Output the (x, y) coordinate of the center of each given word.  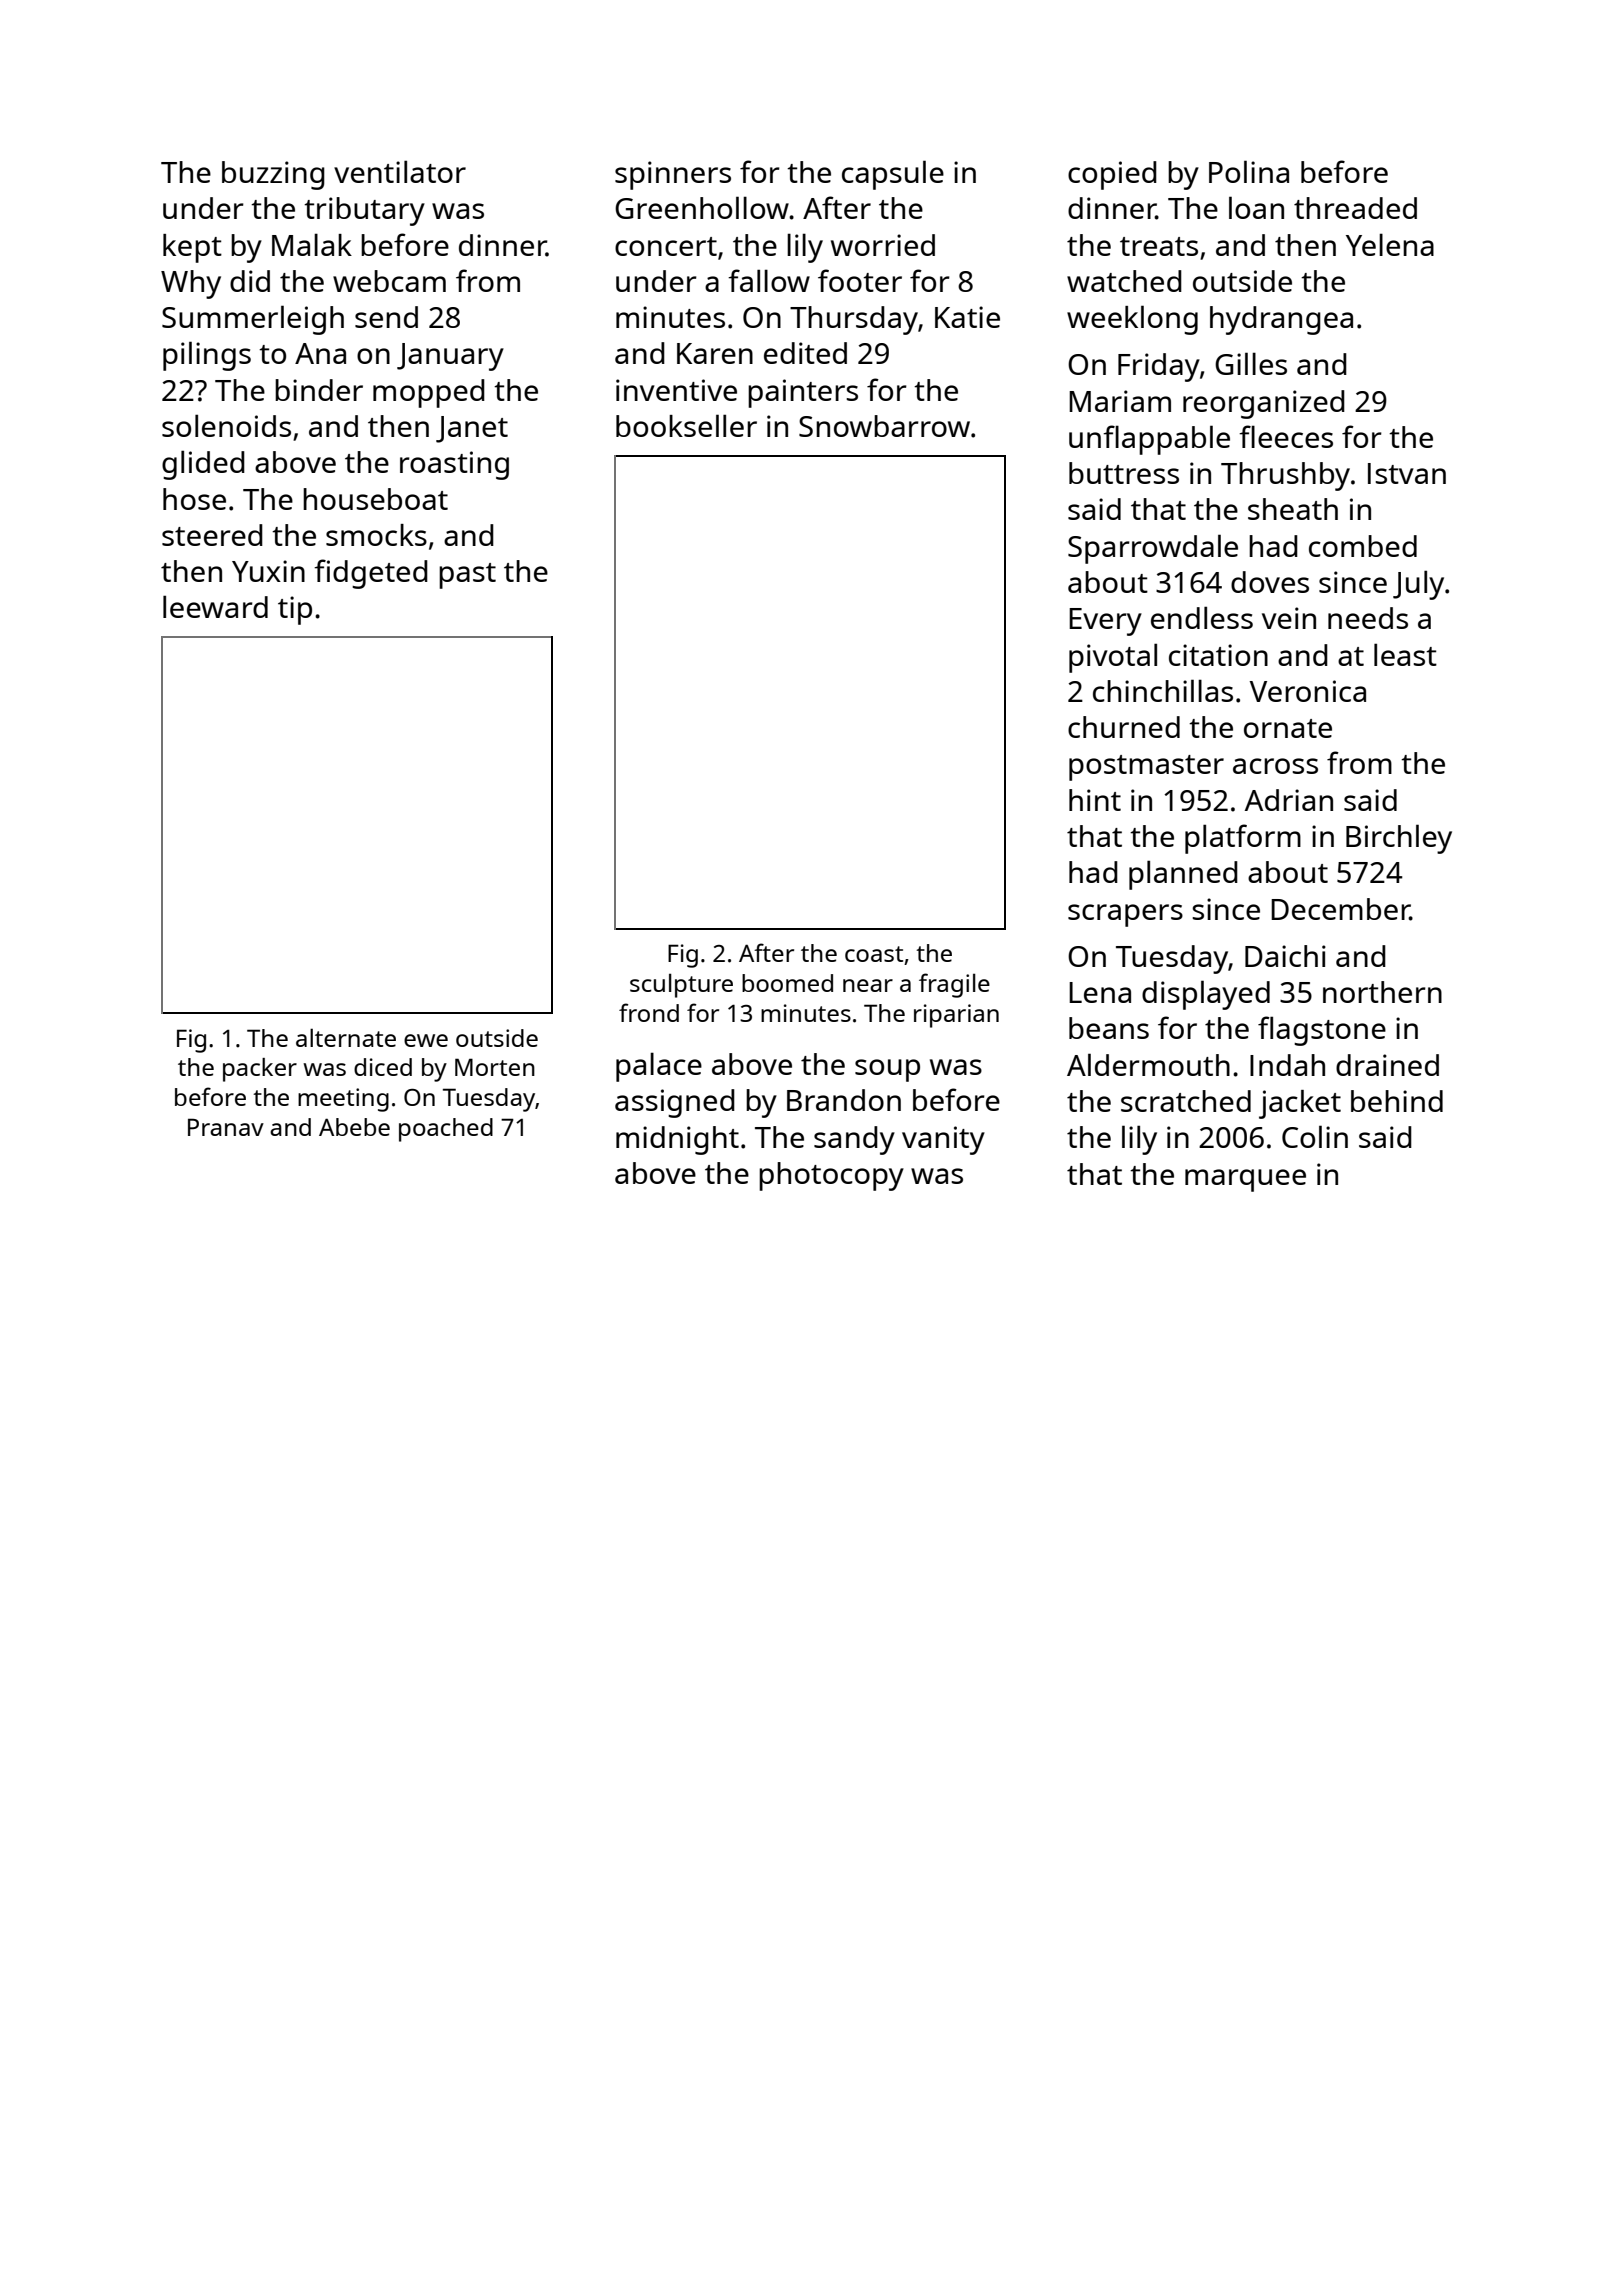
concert (666, 246)
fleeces (1286, 436)
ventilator (400, 171)
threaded (1355, 208)
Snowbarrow (884, 426)
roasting (454, 465)
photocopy (831, 1176)
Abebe (354, 1127)
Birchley (1399, 839)
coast (874, 954)
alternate (346, 1037)
